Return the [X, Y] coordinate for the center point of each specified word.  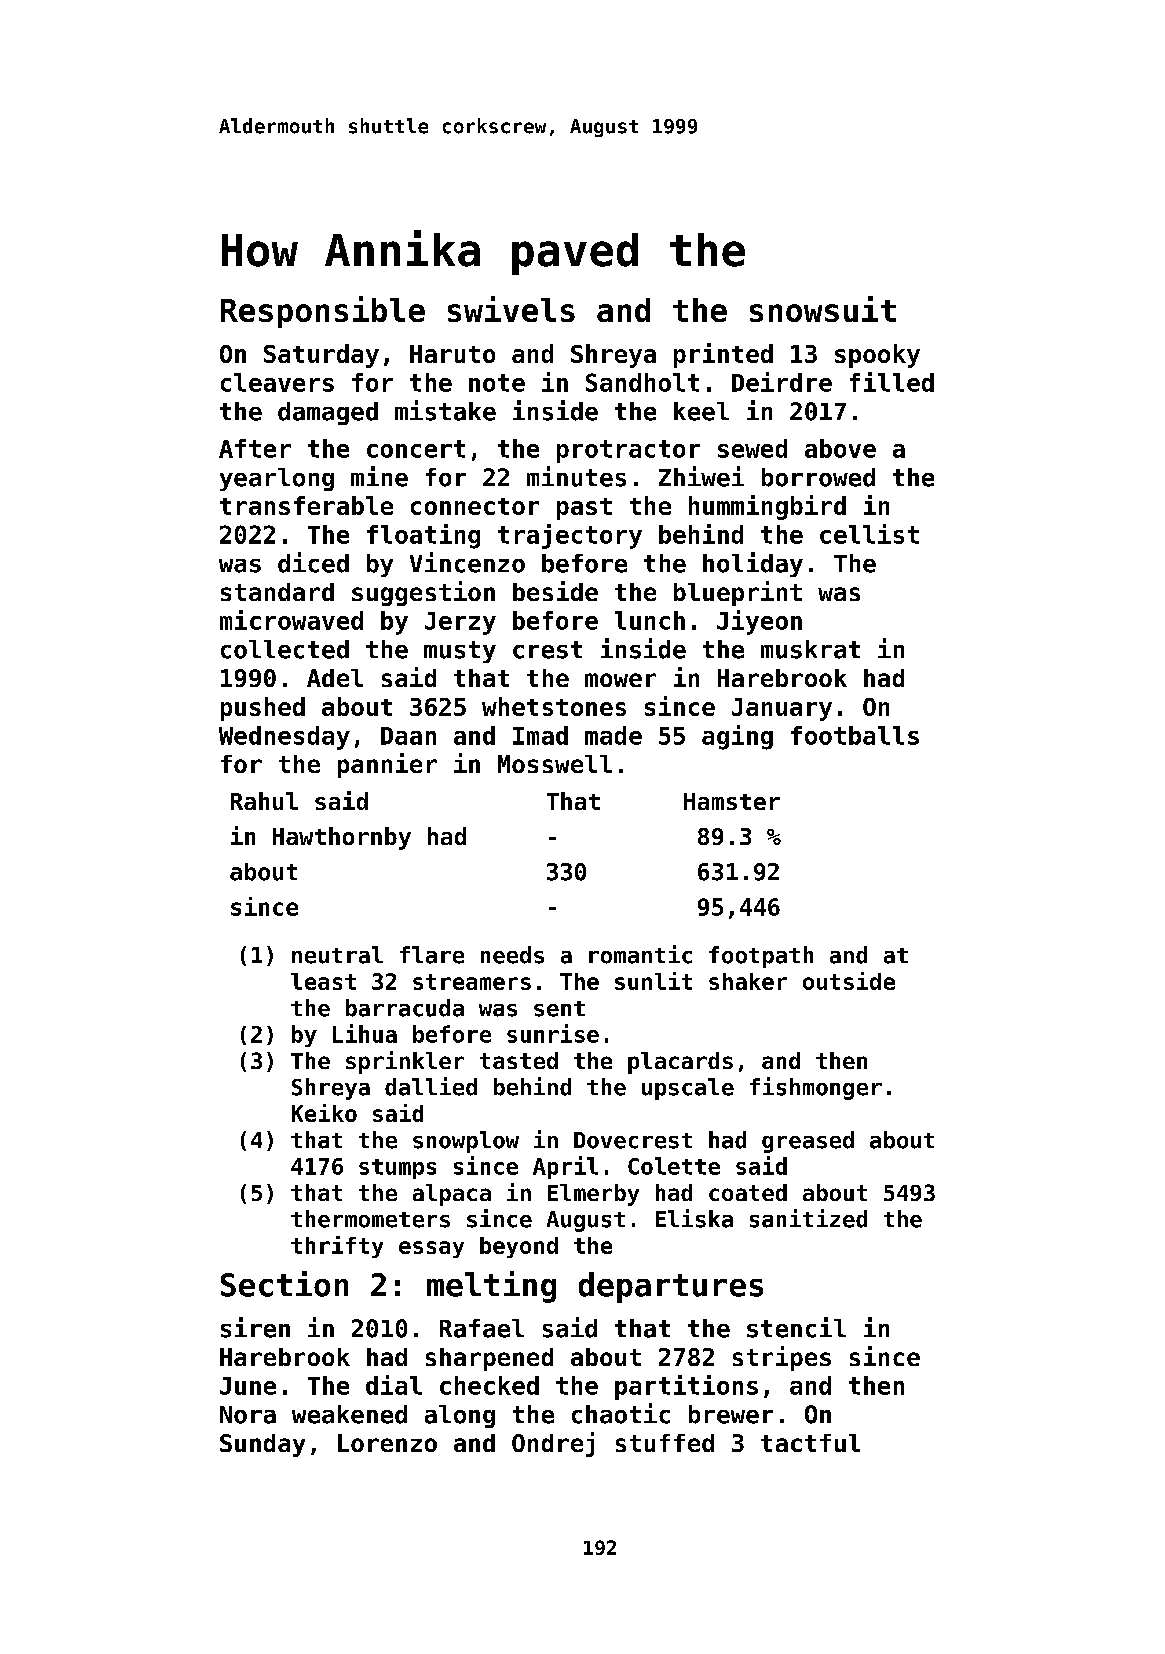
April [565, 1167]
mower [620, 680]
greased [808, 1142]
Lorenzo [387, 1443]
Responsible [323, 312]
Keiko [324, 1113]
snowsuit [823, 309]
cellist [869, 534]
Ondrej [553, 1444]
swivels [511, 309]
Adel [335, 678]
